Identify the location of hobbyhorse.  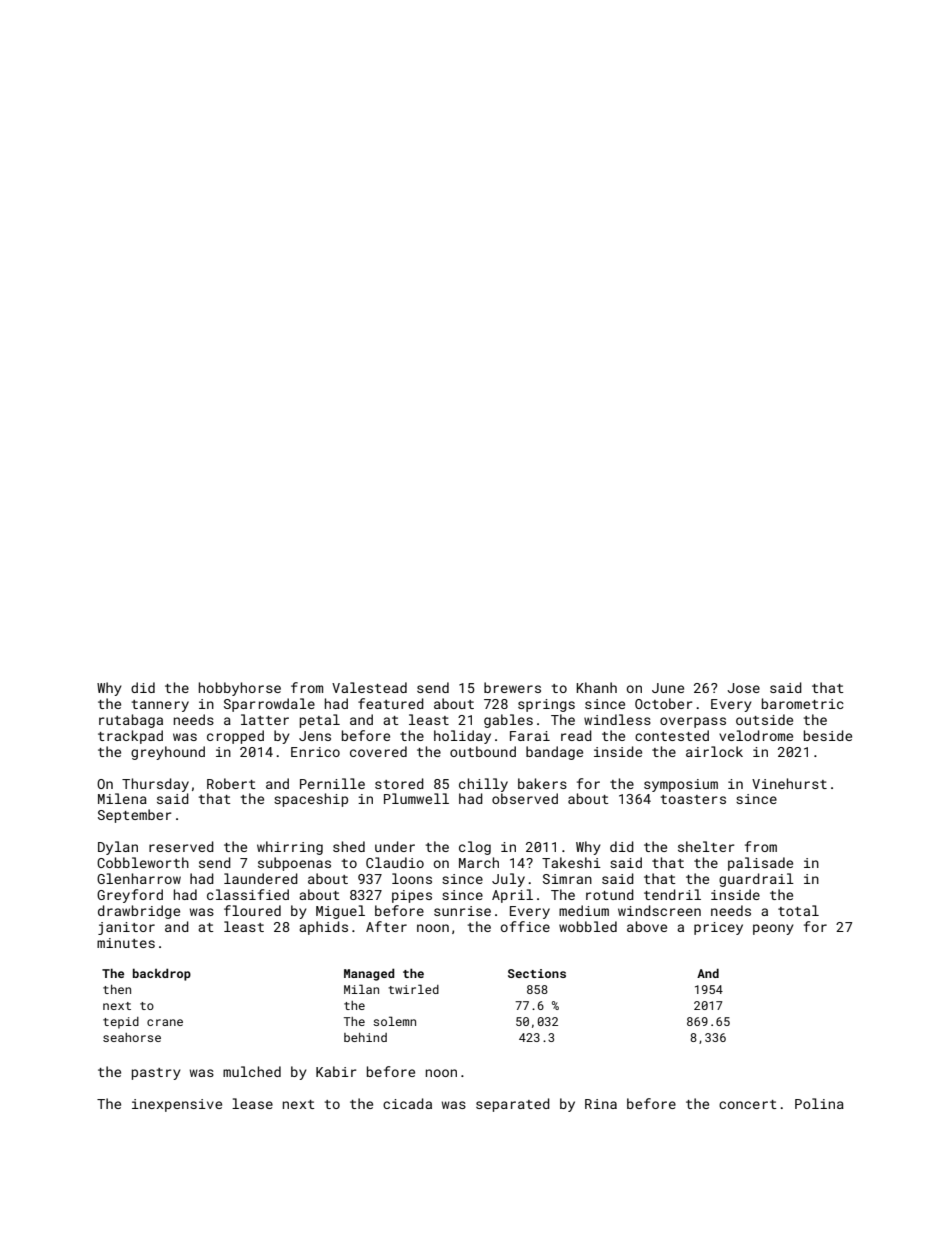
(240, 689).
